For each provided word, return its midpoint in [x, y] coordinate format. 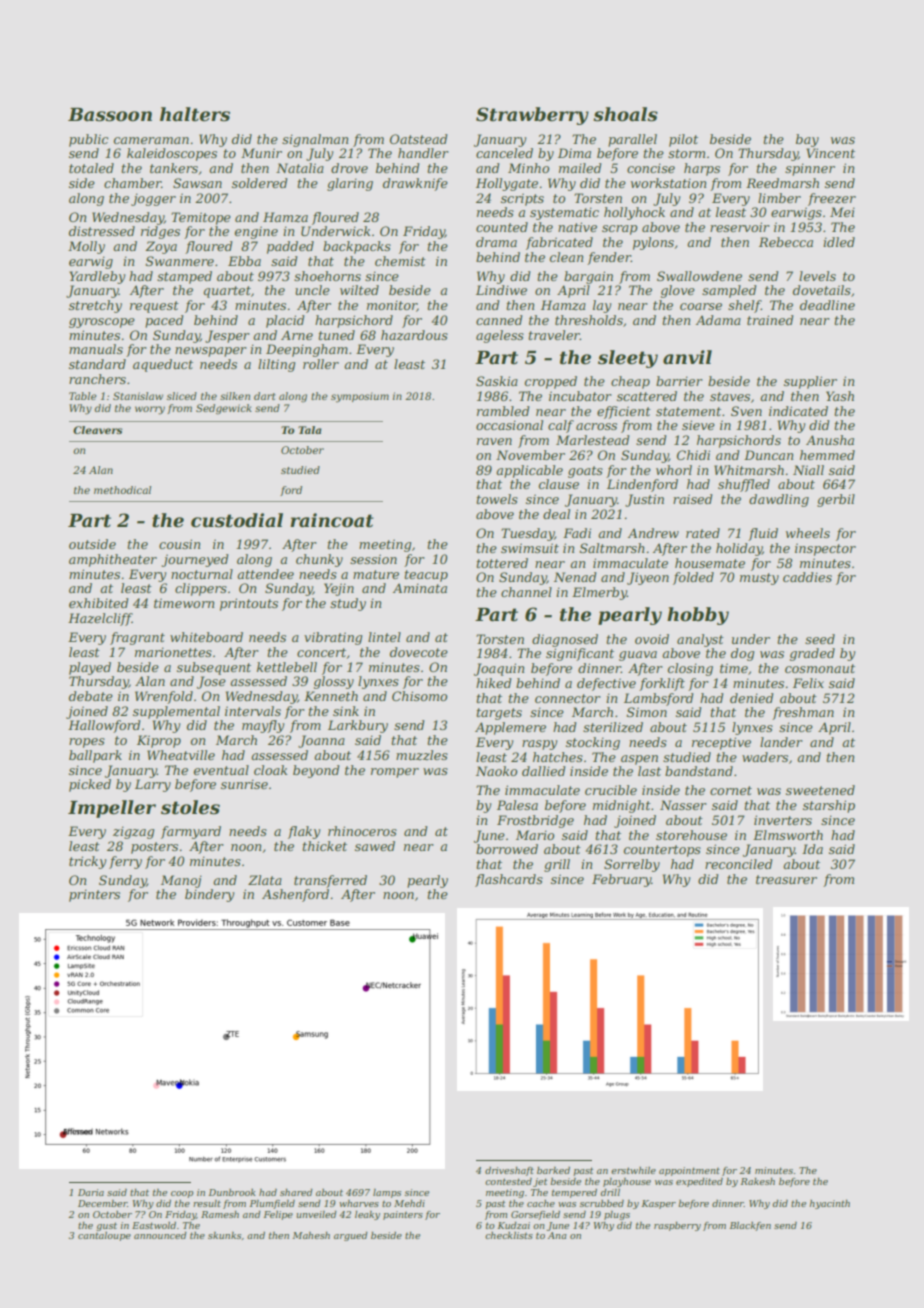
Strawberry [532, 116]
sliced [182, 396]
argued [351, 1236]
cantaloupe [104, 1236]
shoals [625, 114]
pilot [683, 140]
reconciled [738, 864]
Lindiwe [501, 290]
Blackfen [750, 1226]
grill [557, 865]
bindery [209, 895]
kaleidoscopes [172, 154]
